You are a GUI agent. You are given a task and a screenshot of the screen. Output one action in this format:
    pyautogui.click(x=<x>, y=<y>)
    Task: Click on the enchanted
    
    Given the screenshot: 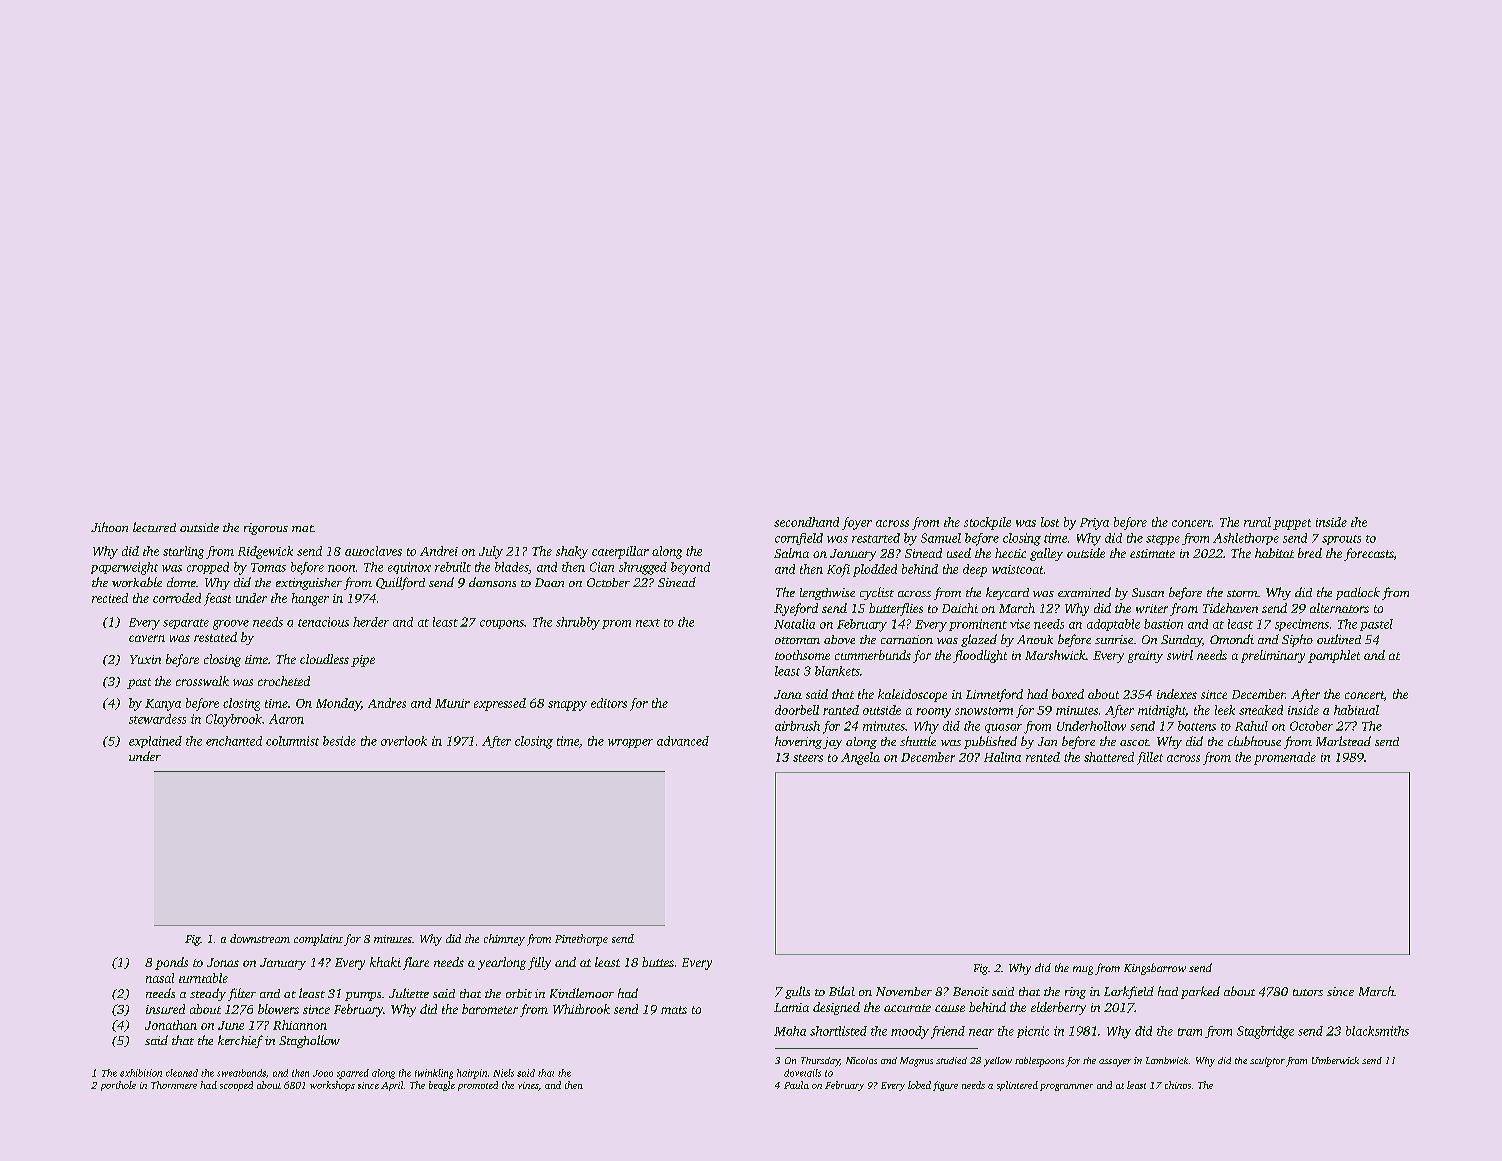 What is the action you would take?
    pyautogui.click(x=234, y=741)
